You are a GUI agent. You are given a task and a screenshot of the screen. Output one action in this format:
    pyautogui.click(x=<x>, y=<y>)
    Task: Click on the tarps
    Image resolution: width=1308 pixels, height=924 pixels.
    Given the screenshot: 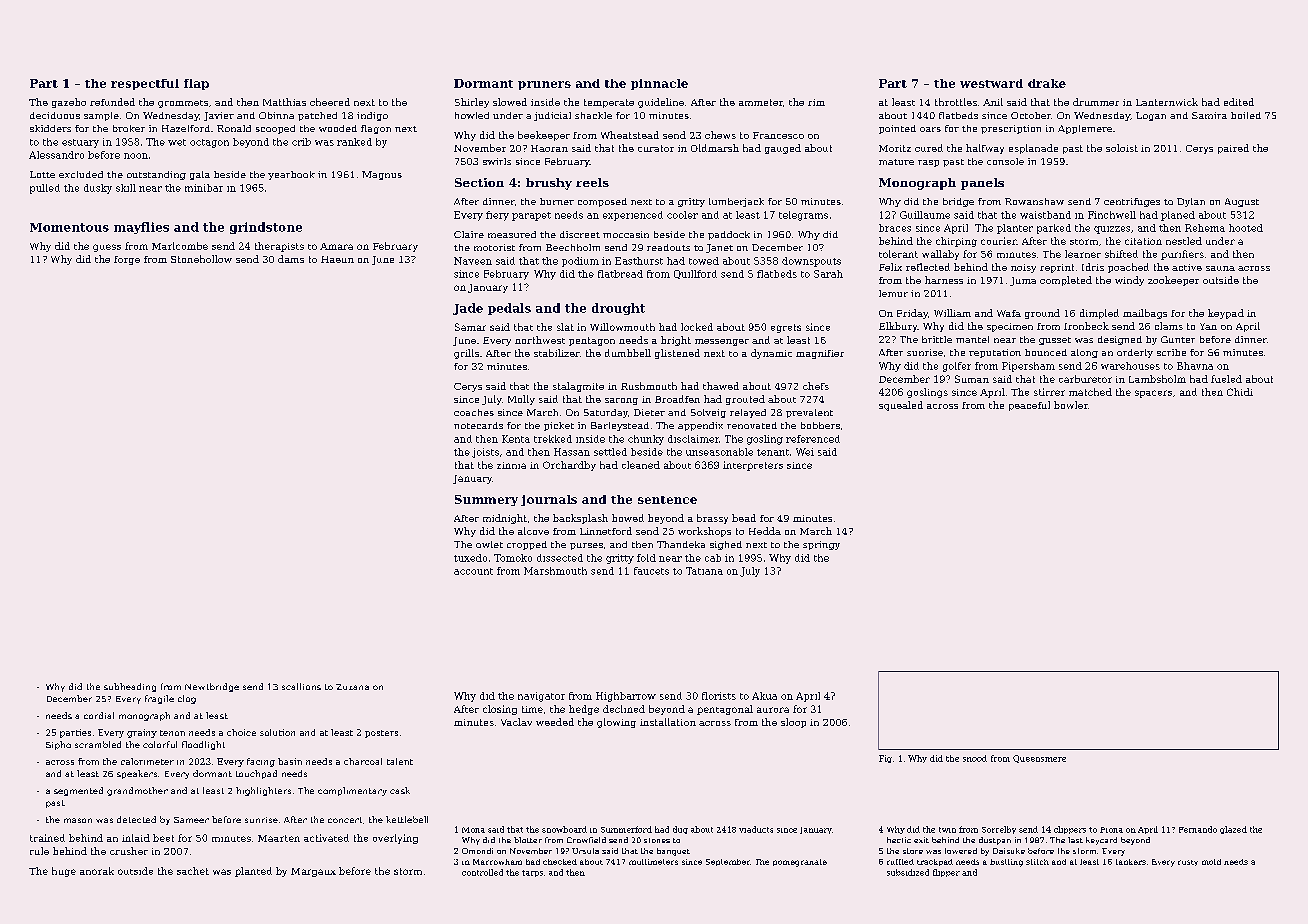 What is the action you would take?
    pyautogui.click(x=532, y=873)
